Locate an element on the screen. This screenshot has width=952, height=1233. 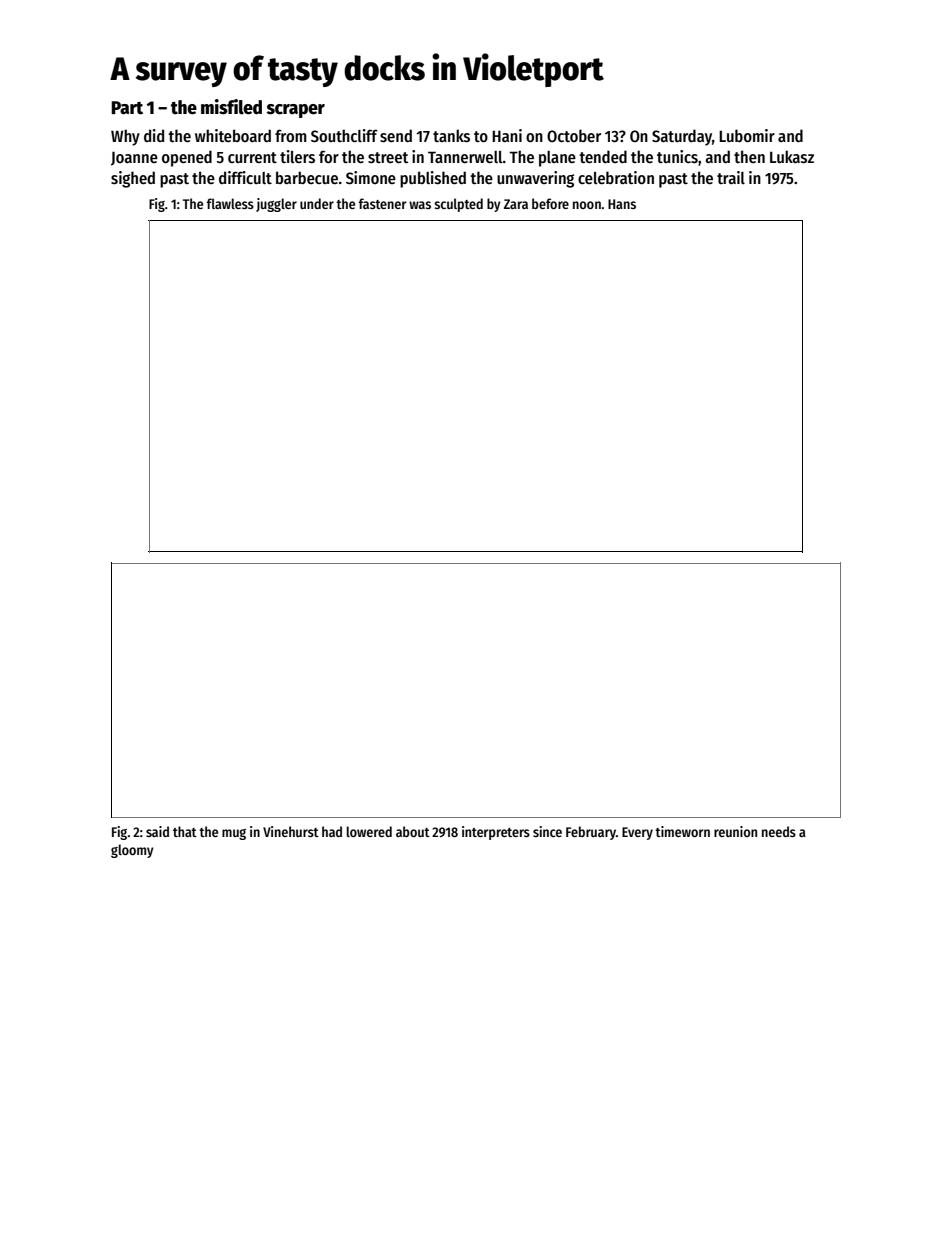
sculpted is located at coordinates (458, 205).
